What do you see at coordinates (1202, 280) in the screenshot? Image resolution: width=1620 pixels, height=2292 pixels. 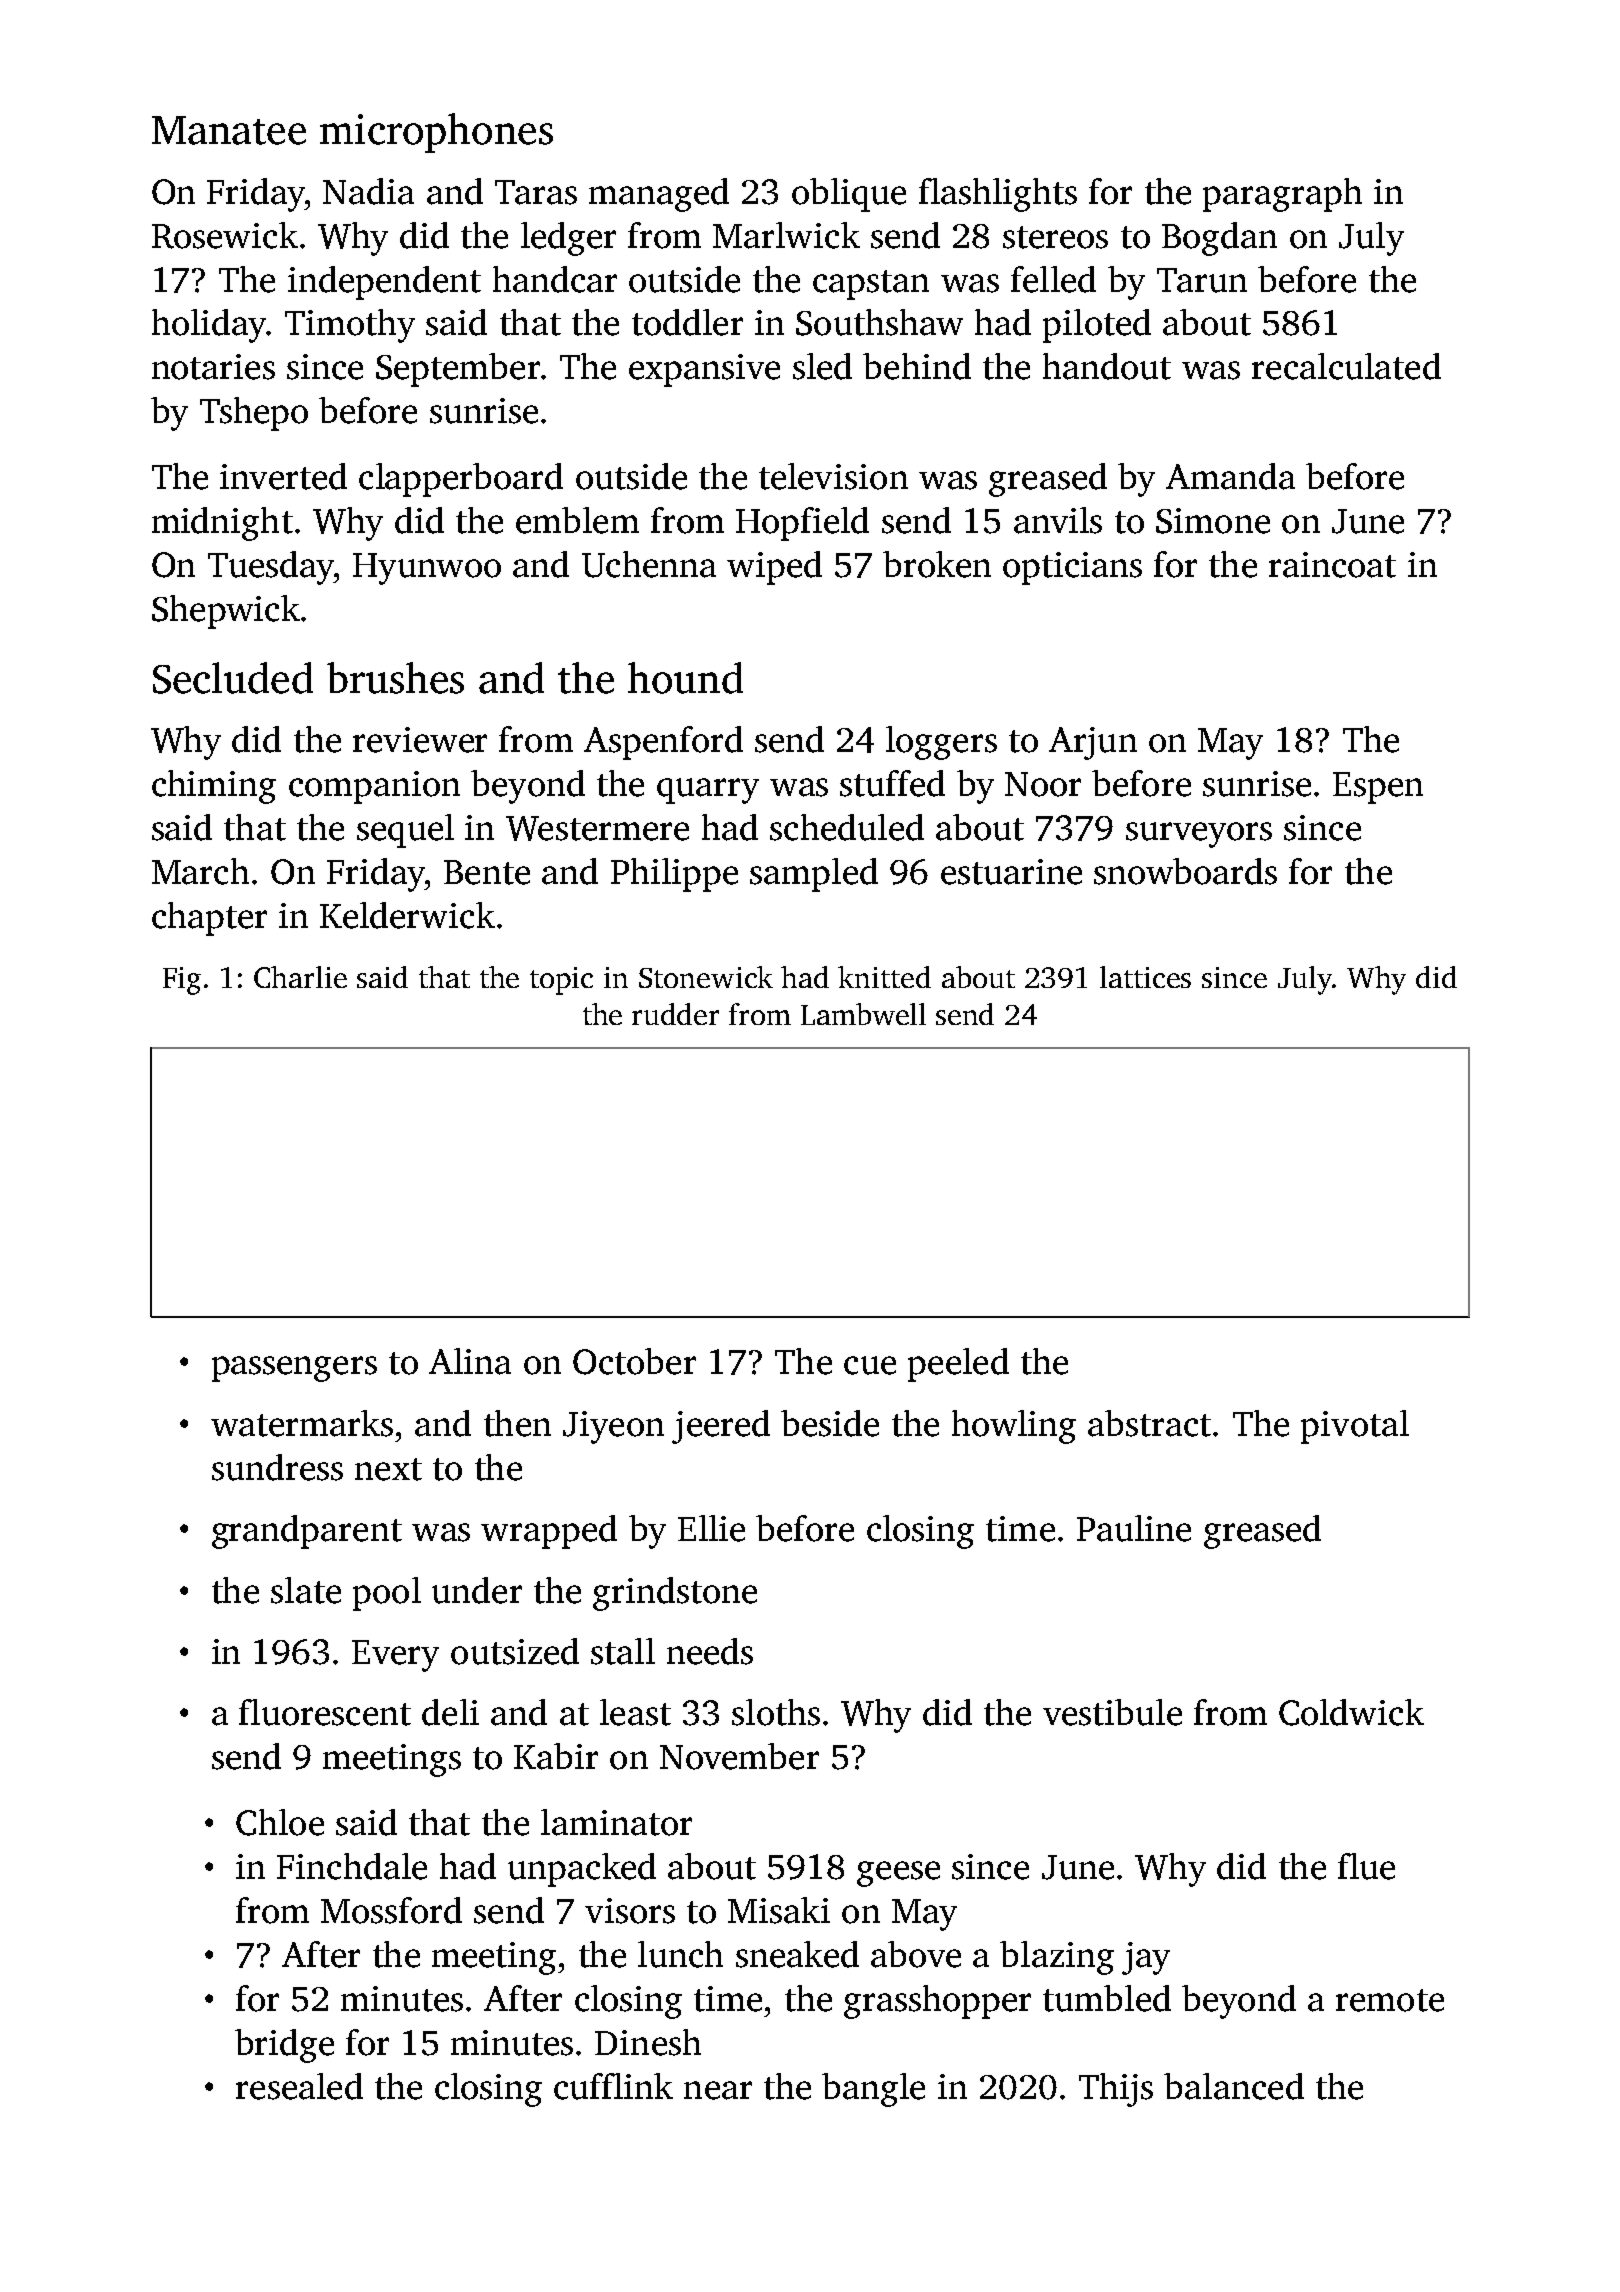 I see `Tarun` at bounding box center [1202, 280].
